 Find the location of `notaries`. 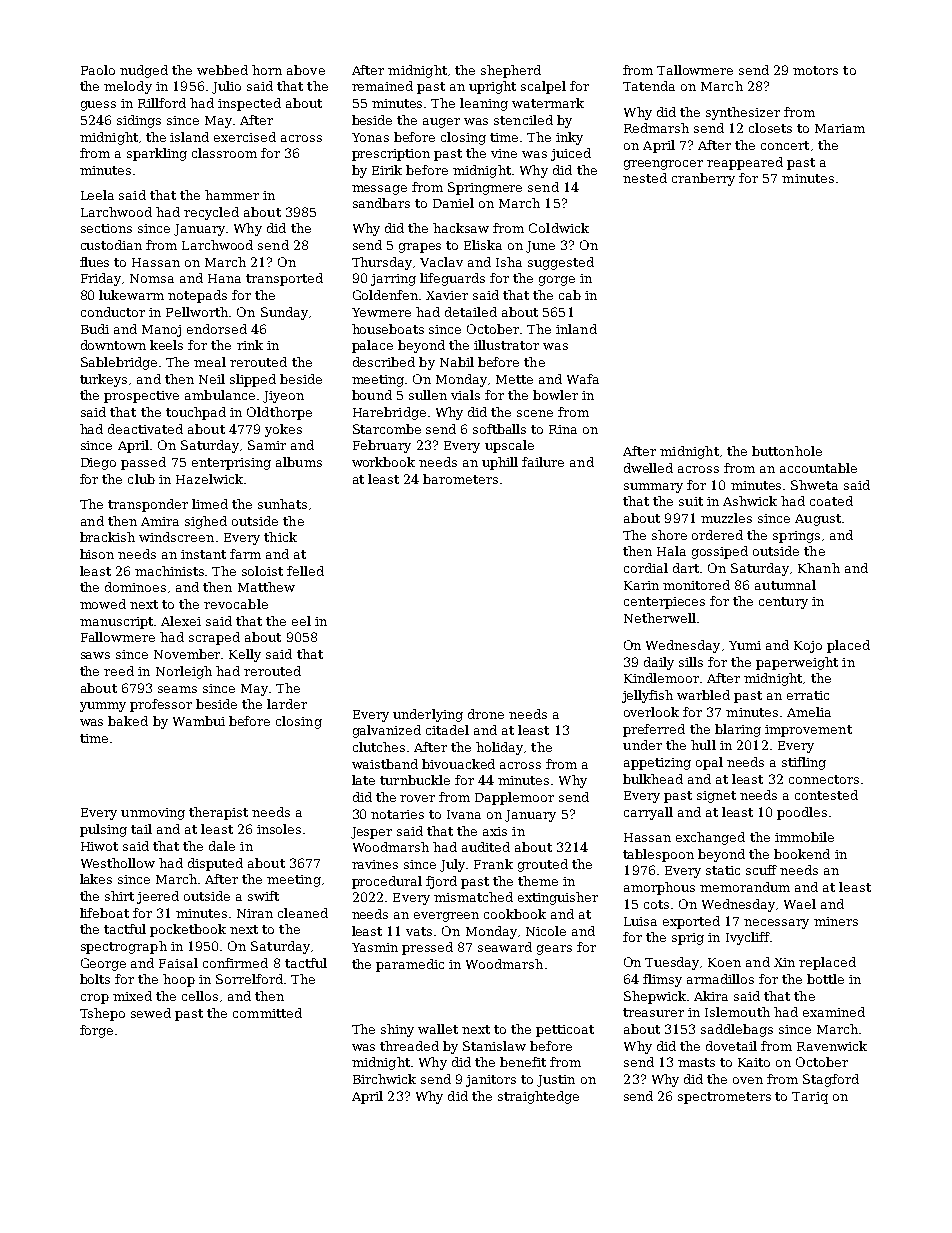

notaries is located at coordinates (397, 814).
